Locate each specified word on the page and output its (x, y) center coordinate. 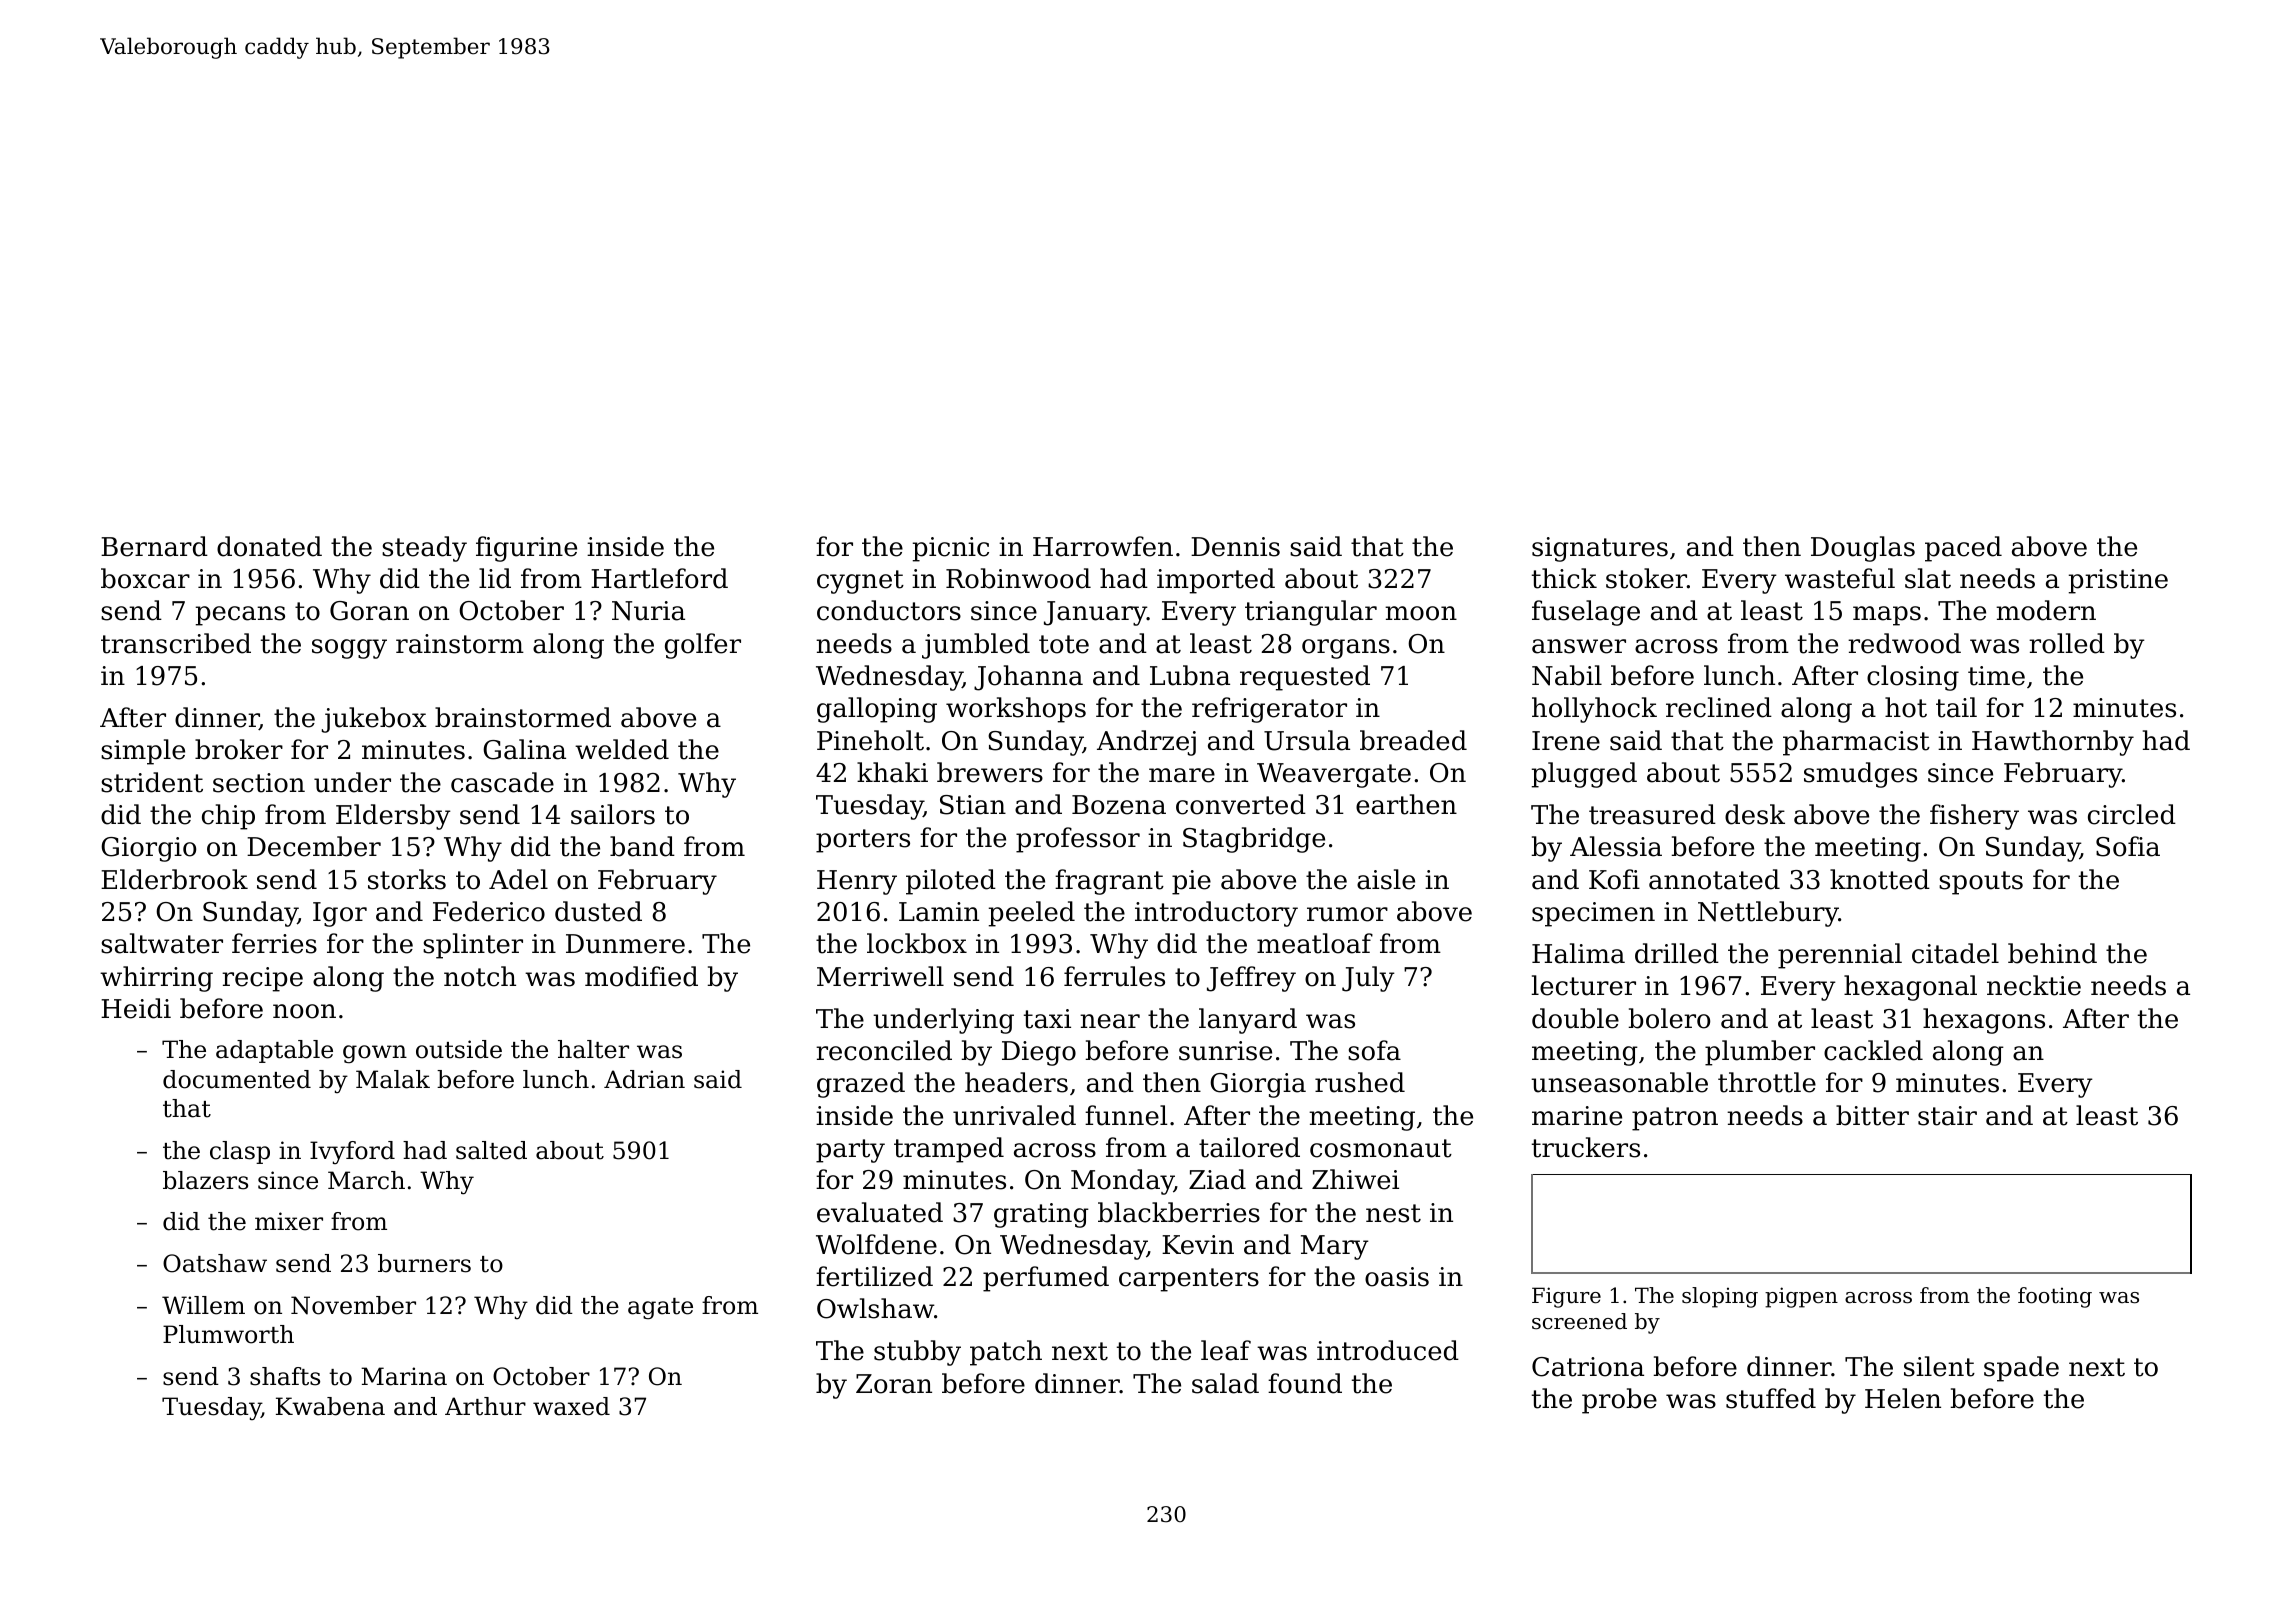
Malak (393, 1079)
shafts (285, 1376)
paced (1963, 549)
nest (1393, 1213)
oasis (1397, 1277)
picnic (951, 549)
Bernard (154, 546)
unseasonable (1619, 1082)
